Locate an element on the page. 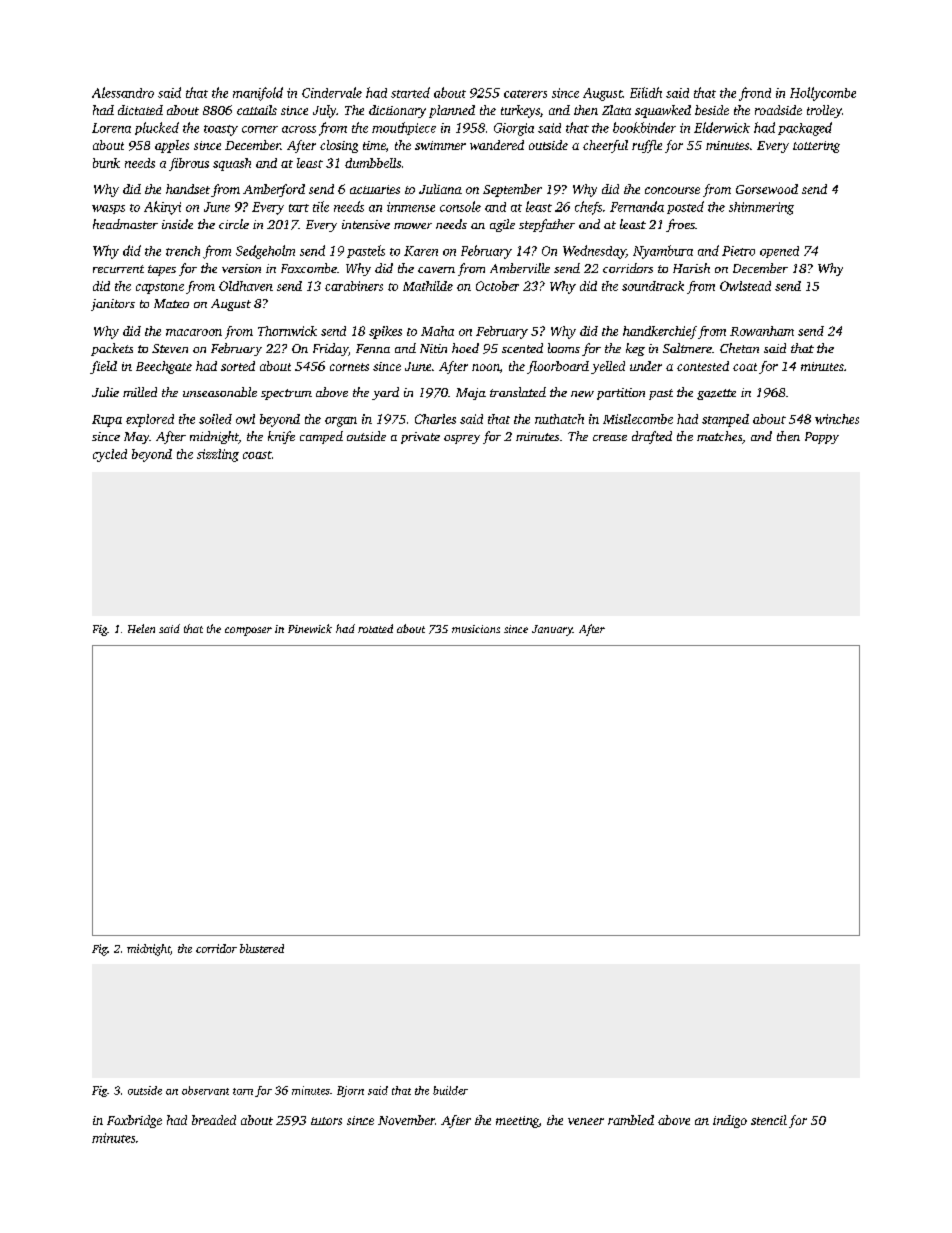 Image resolution: width=952 pixels, height=1233 pixels. frond is located at coordinates (755, 94).
